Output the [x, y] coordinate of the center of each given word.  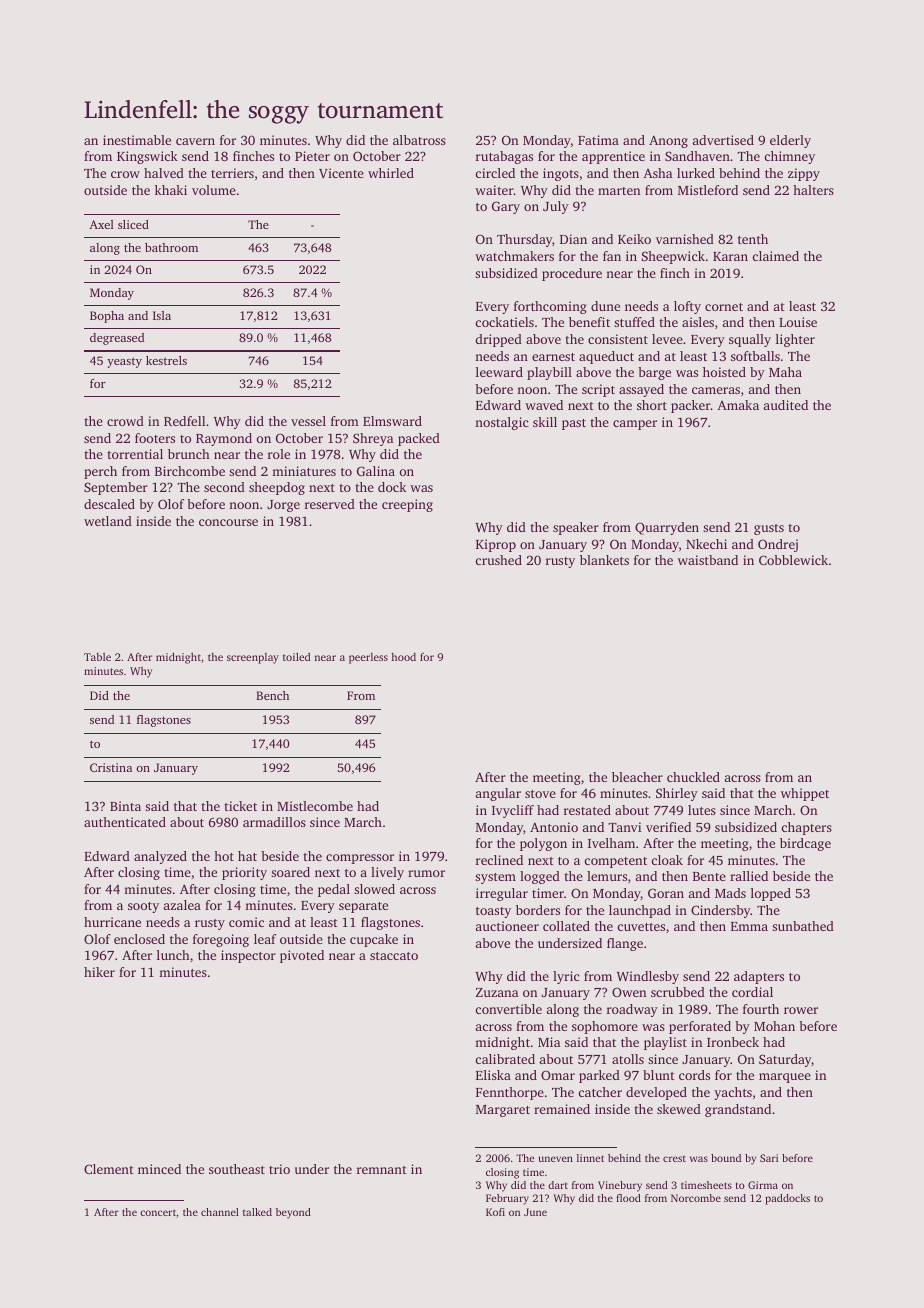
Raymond [224, 439]
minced [159, 1169]
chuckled [693, 777]
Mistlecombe [315, 806]
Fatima [598, 140]
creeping [407, 505]
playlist [665, 1043]
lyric [566, 977]
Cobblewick [793, 560]
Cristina [111, 767]
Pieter [312, 156]
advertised [723, 140]
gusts [769, 529]
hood [403, 657]
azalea [182, 905]
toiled [297, 656]
